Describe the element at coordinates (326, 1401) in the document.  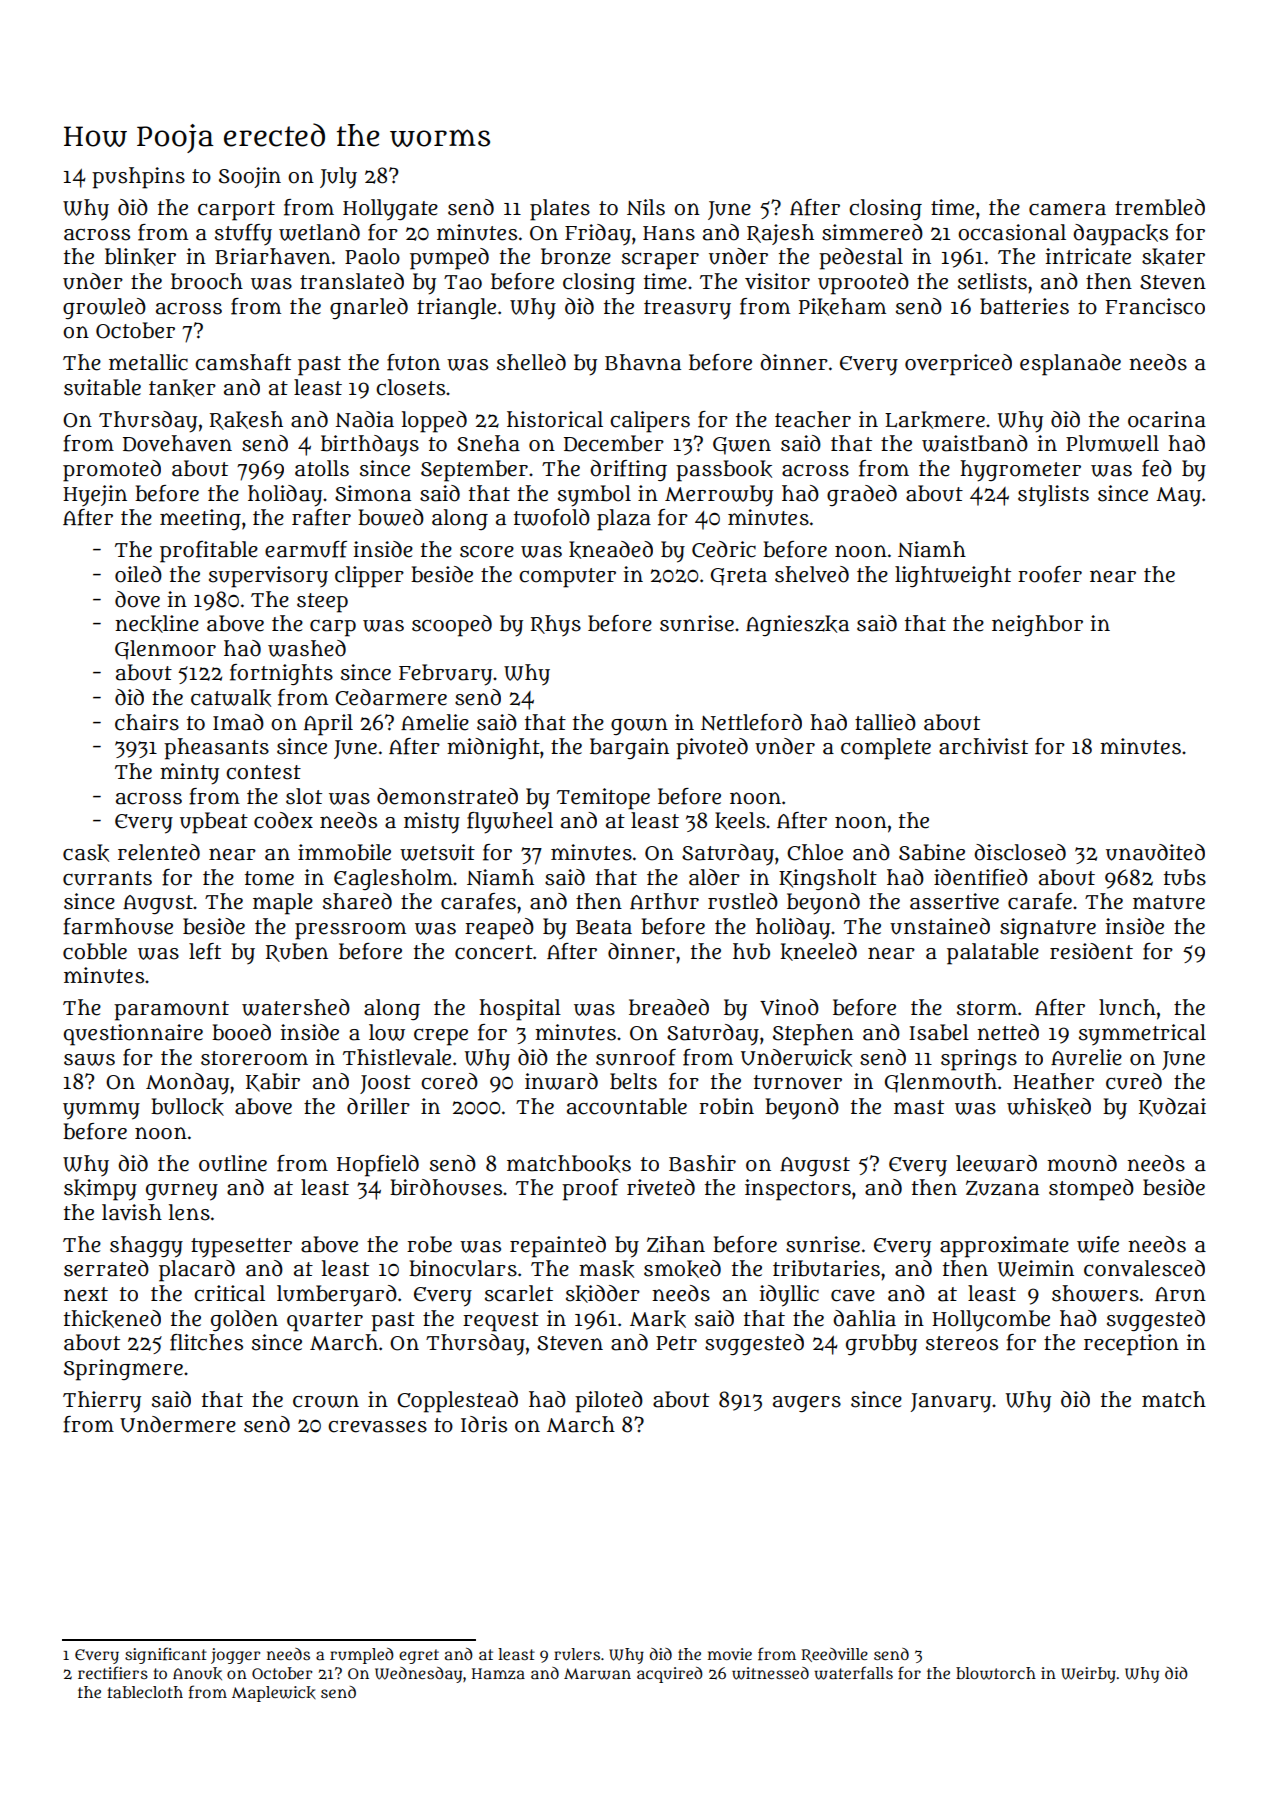
I see `crown` at that location.
